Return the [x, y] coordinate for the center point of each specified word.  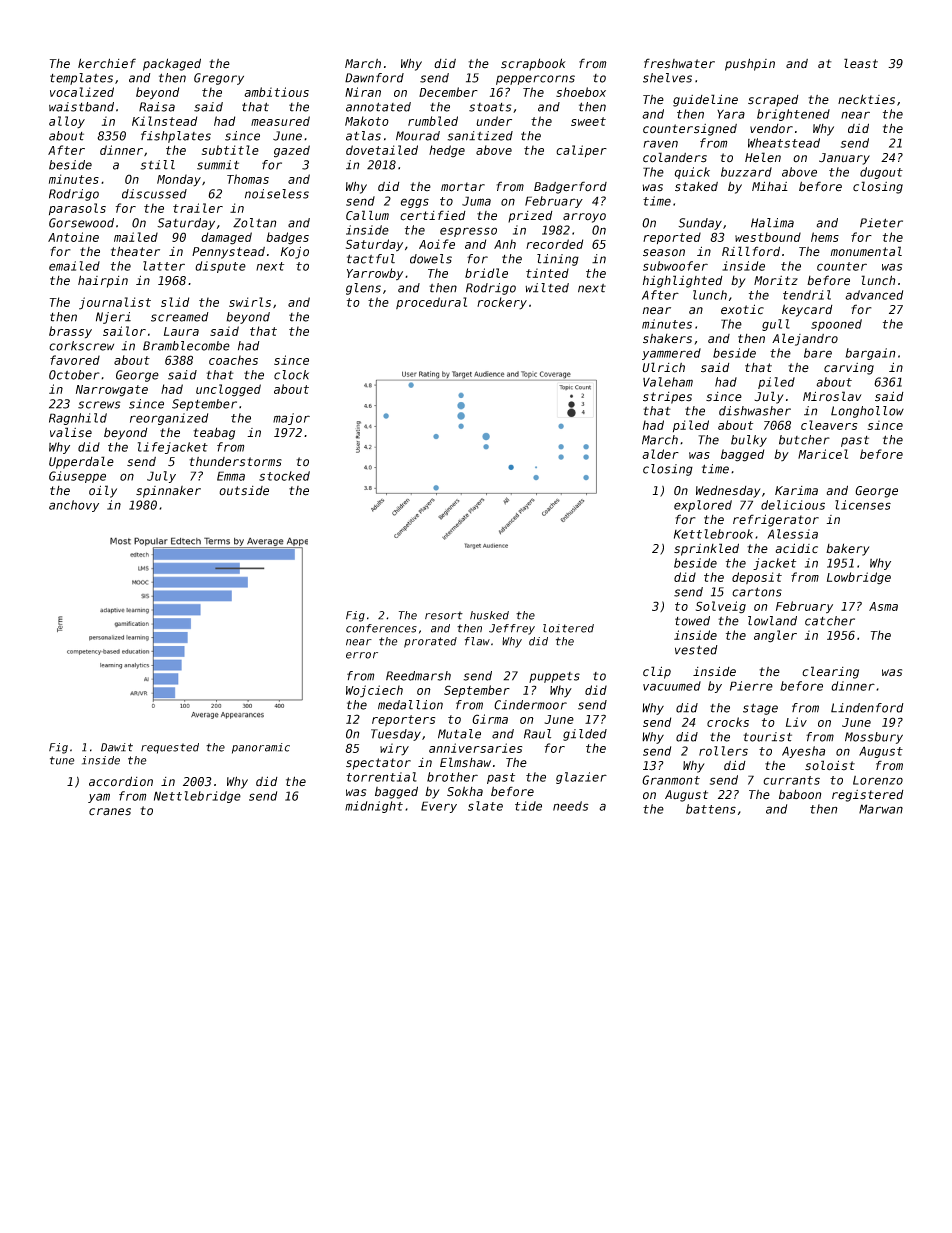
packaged [172, 64]
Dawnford [374, 78]
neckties [866, 99]
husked [489, 615]
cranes [110, 812]
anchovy [74, 506]
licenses [863, 505]
